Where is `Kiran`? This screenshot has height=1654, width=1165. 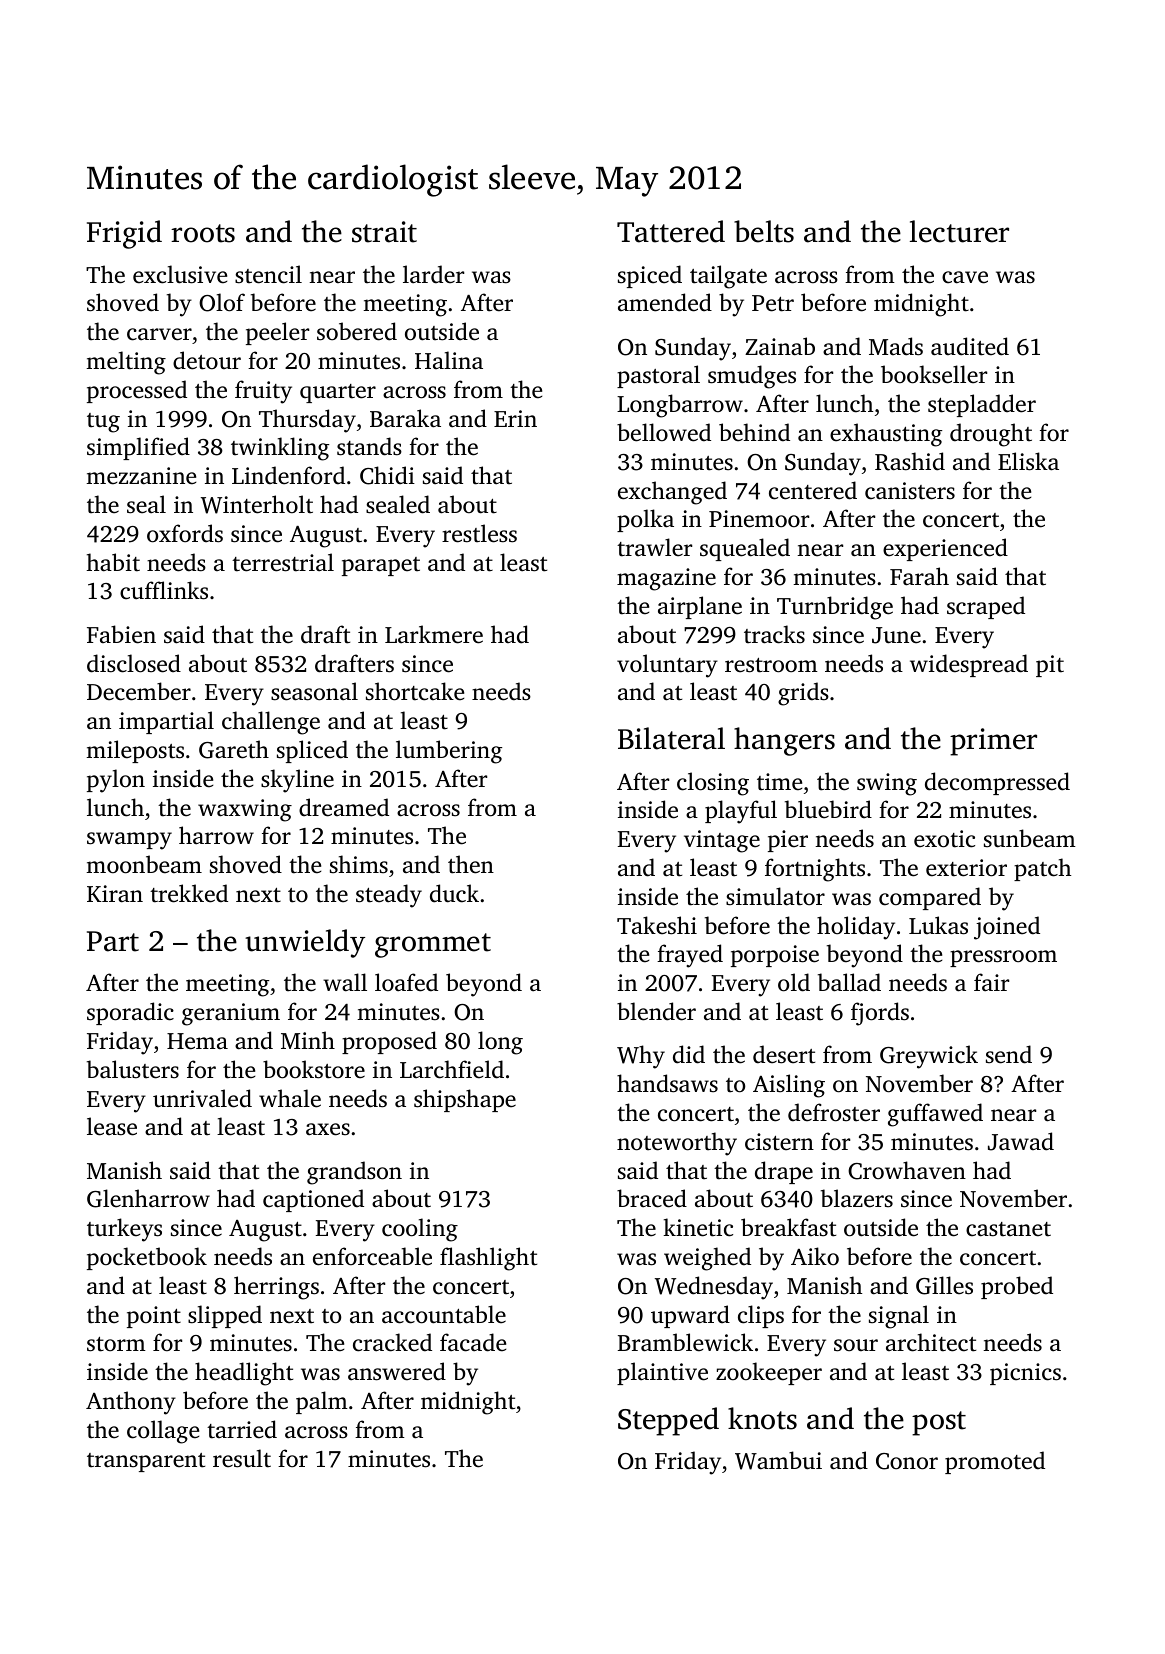
Kiran is located at coordinates (115, 894).
